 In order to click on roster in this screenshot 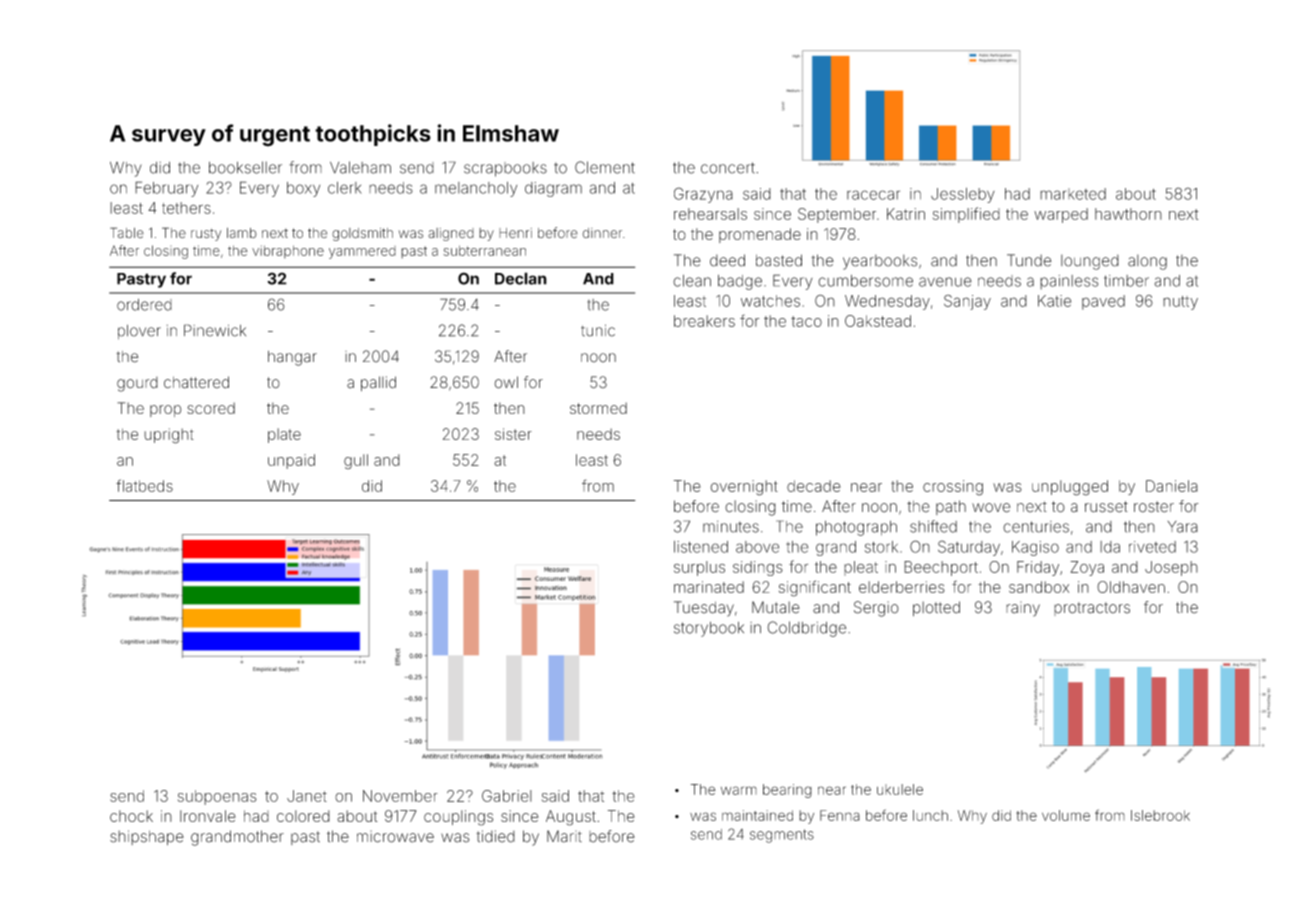, I will do `click(1154, 507)`.
